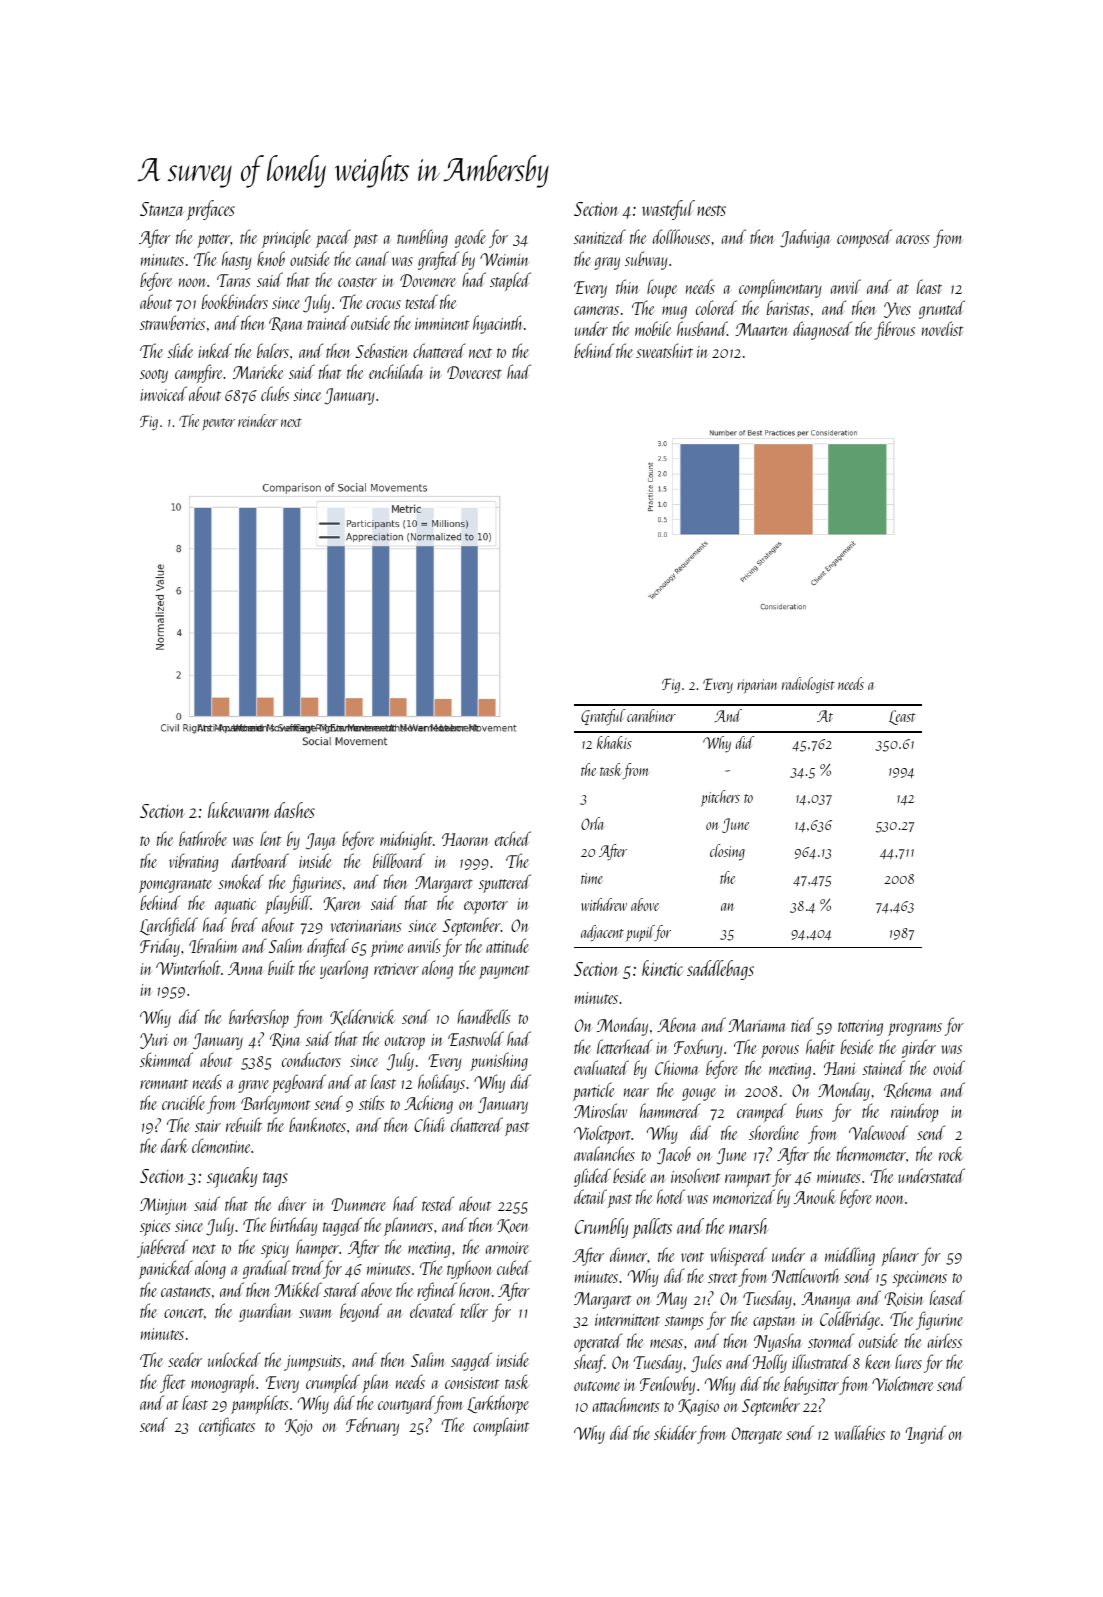 This page has width=1103, height=1597. What do you see at coordinates (399, 860) in the page?
I see `billboard` at bounding box center [399, 860].
